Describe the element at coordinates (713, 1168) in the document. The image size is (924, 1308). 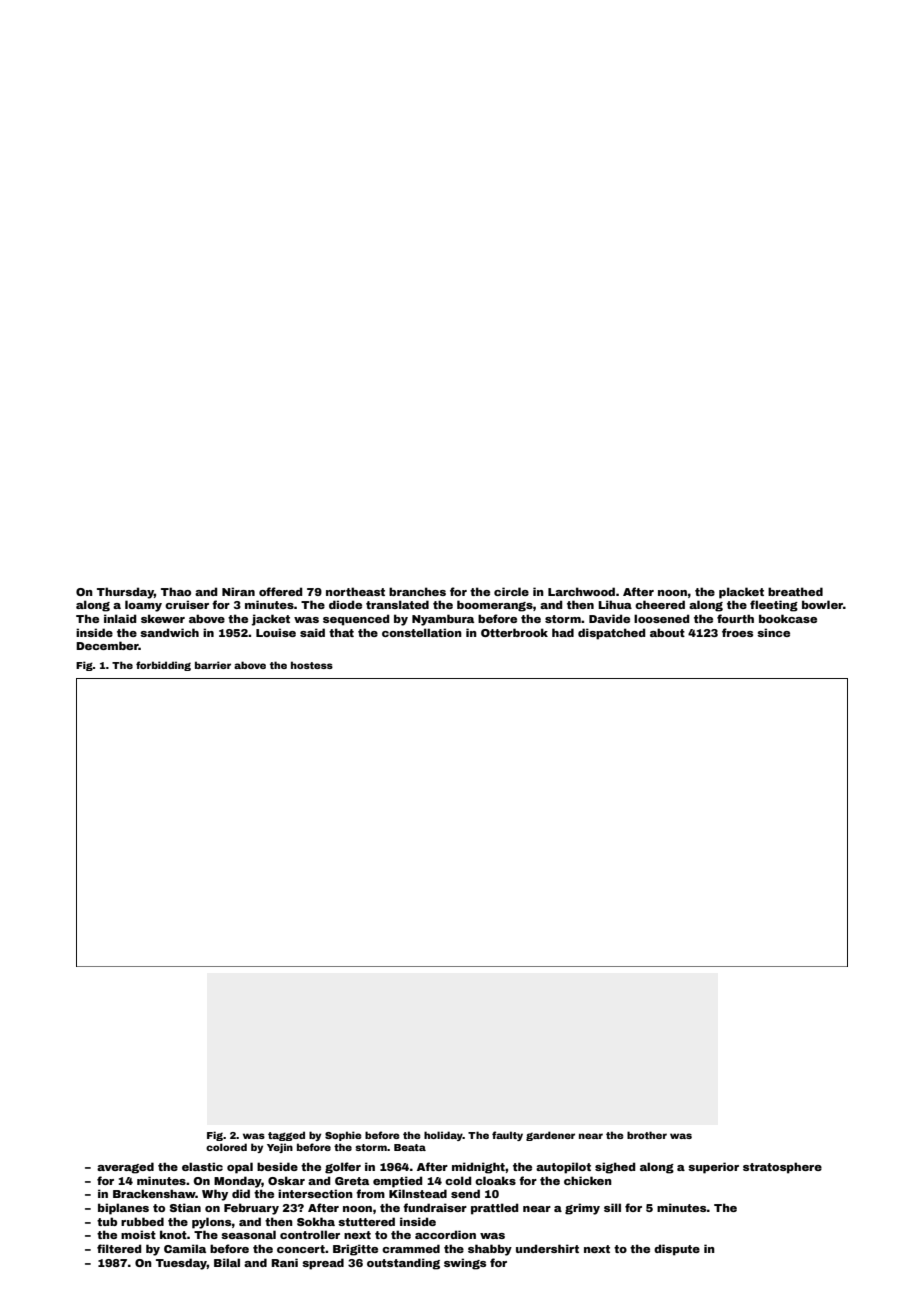
I see `superior` at that location.
